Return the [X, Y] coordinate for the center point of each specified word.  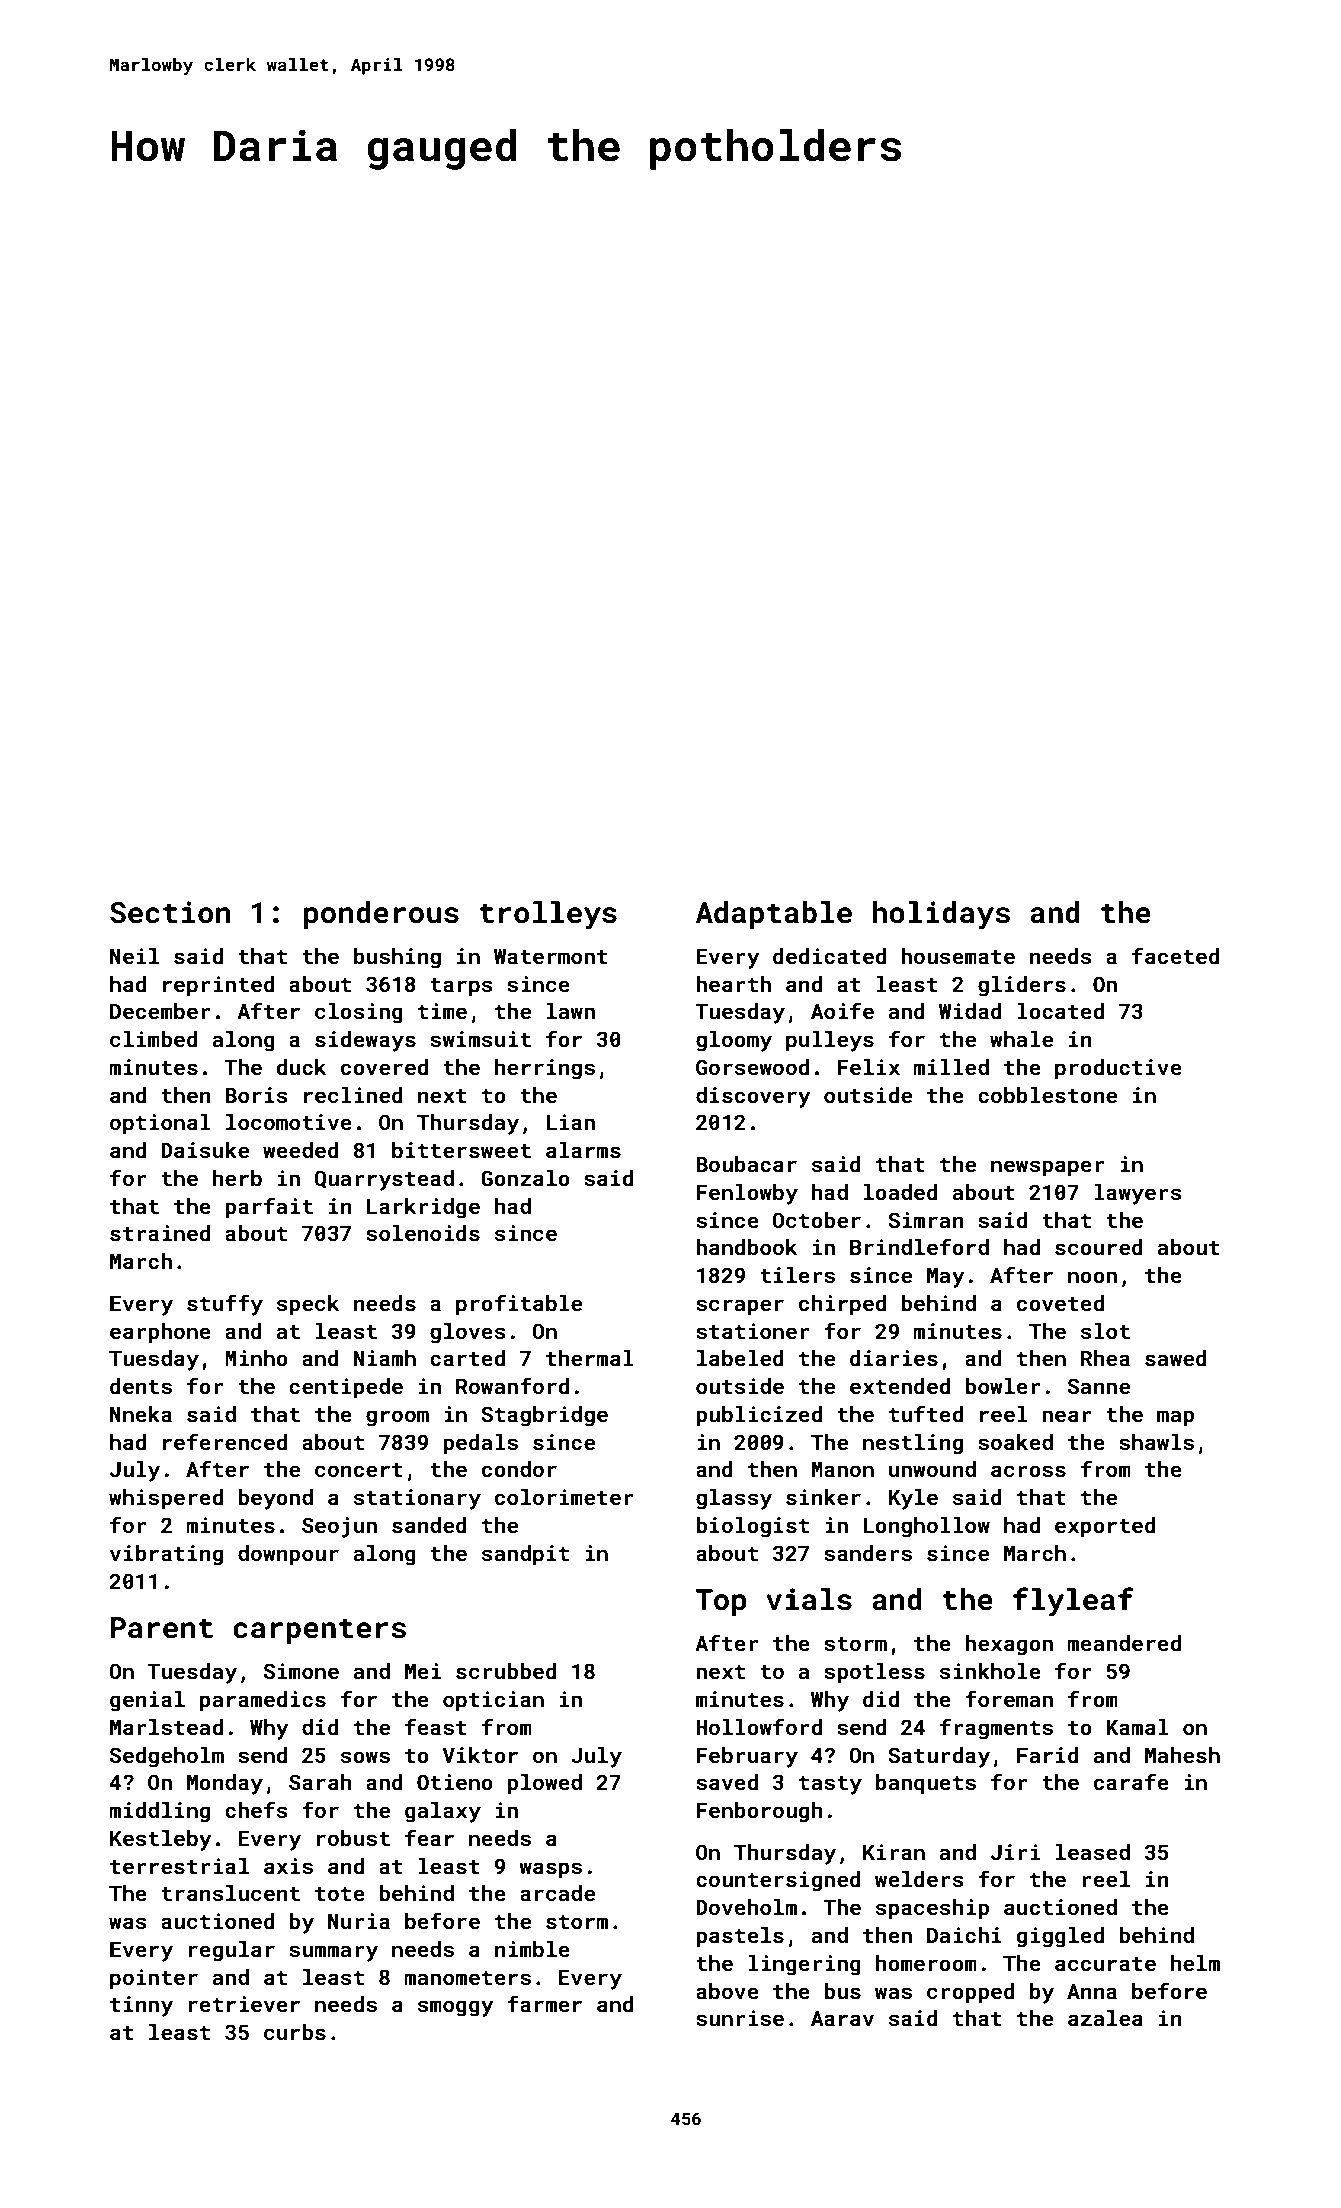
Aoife [842, 1010]
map [1175, 1418]
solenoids [423, 1233]
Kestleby [160, 1840]
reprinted [219, 986]
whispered [166, 1499]
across [1028, 1471]
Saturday [939, 1757]
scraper [740, 1307]
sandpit [525, 1555]
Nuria [359, 1921]
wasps [550, 1870]
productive [1118, 1069]
